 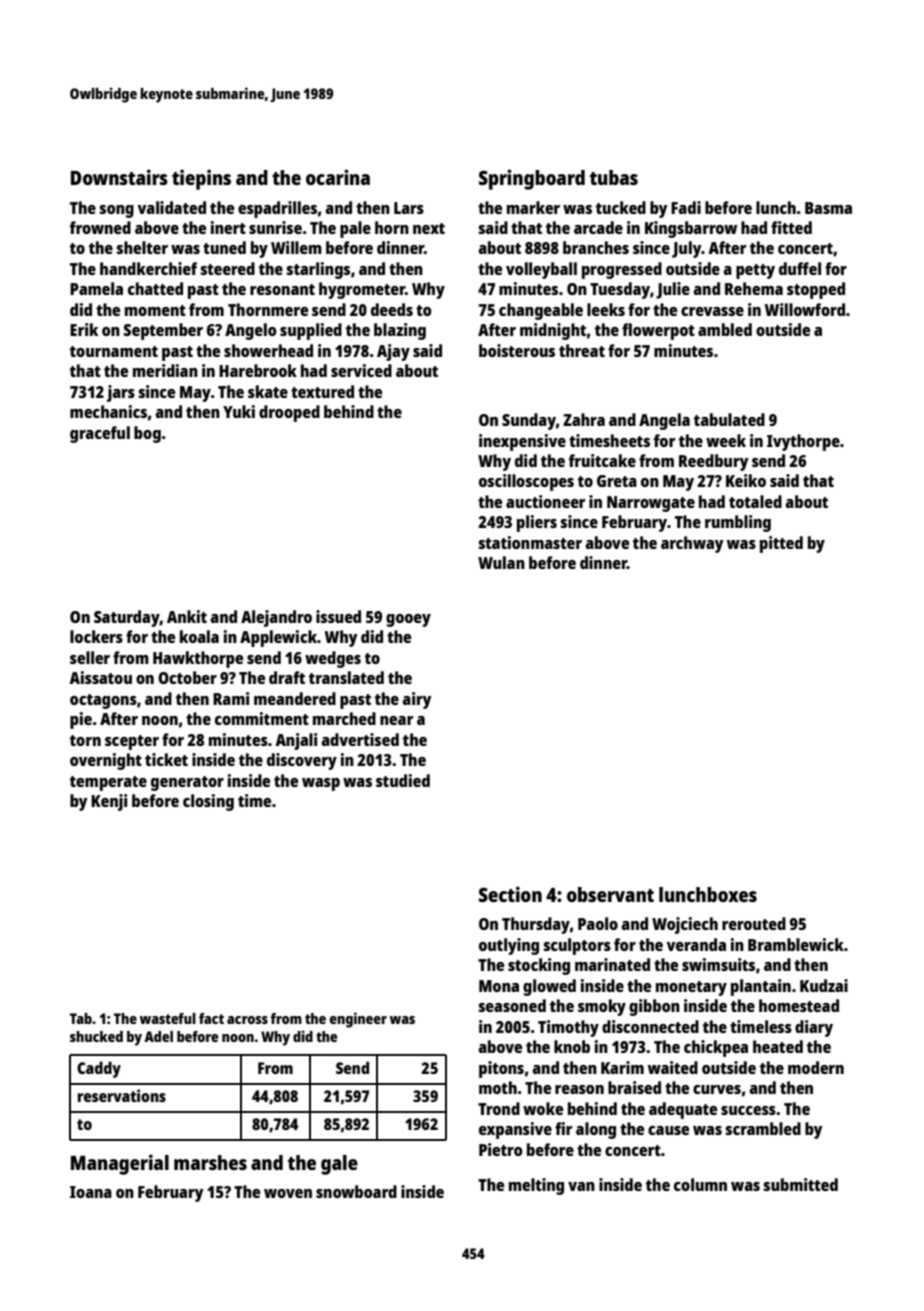 What do you see at coordinates (664, 421) in the page?
I see `Angela` at bounding box center [664, 421].
